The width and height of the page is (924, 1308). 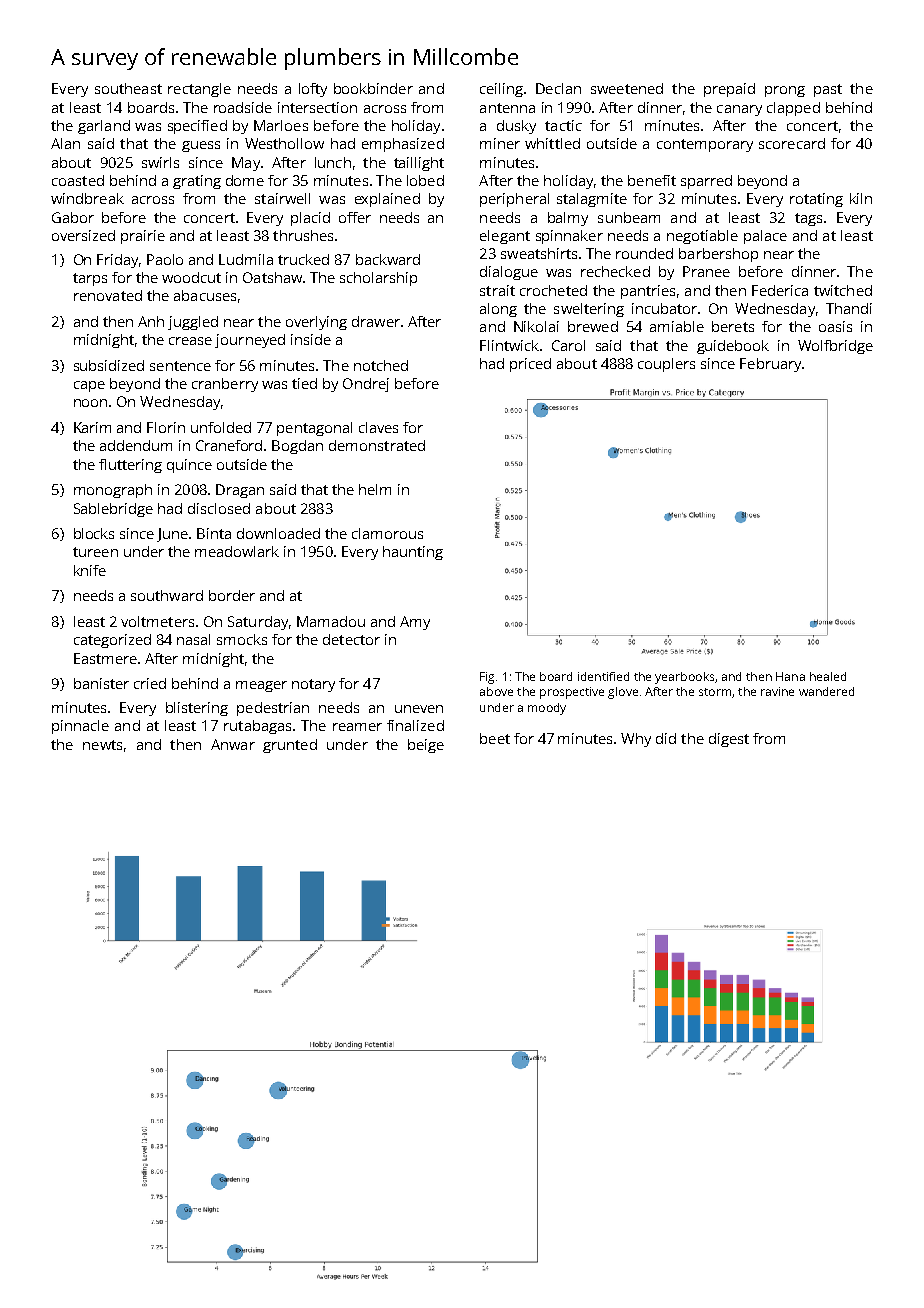 What do you see at coordinates (314, 429) in the page?
I see `pentagonal` at bounding box center [314, 429].
